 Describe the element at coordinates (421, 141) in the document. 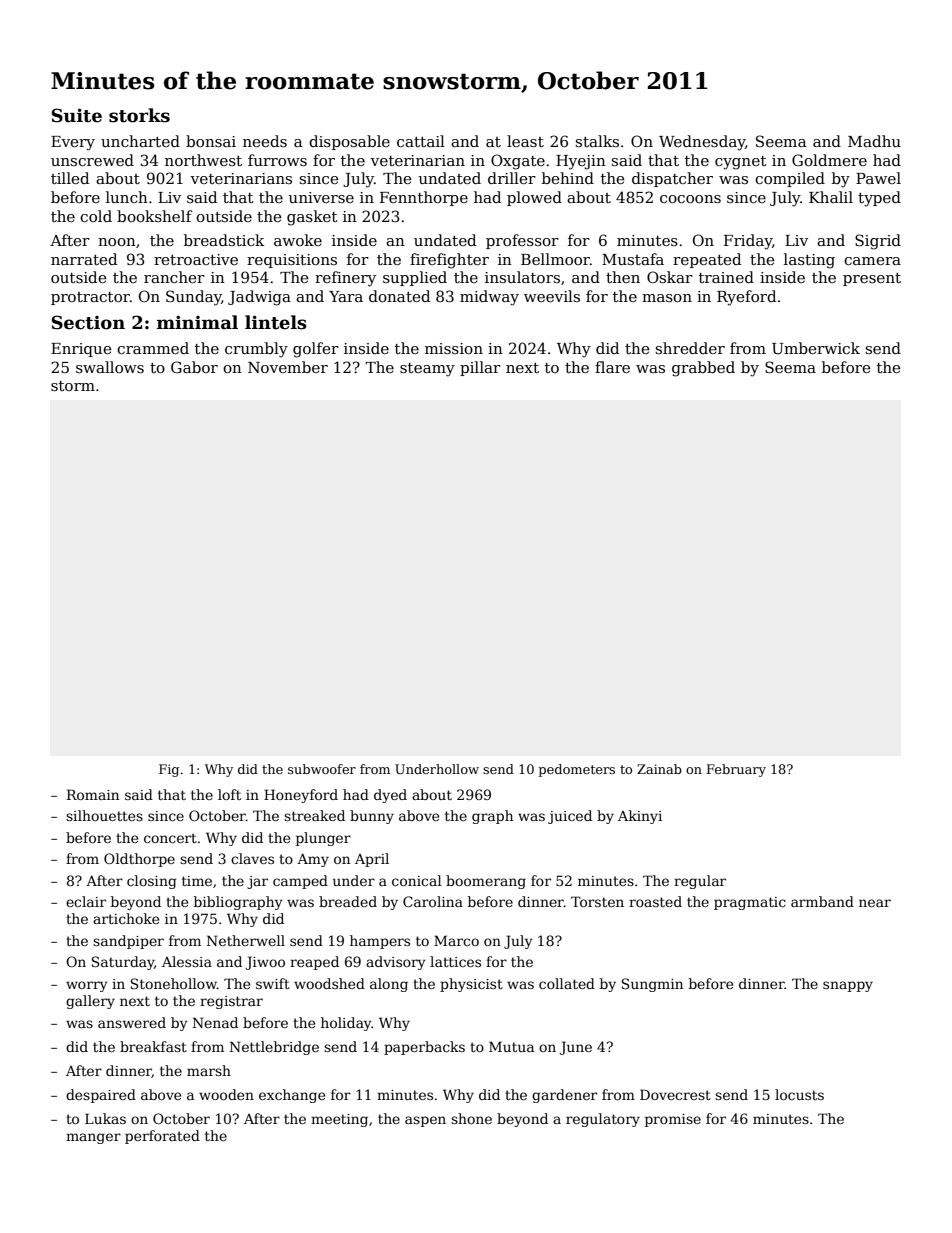

I see `cattail` at that location.
